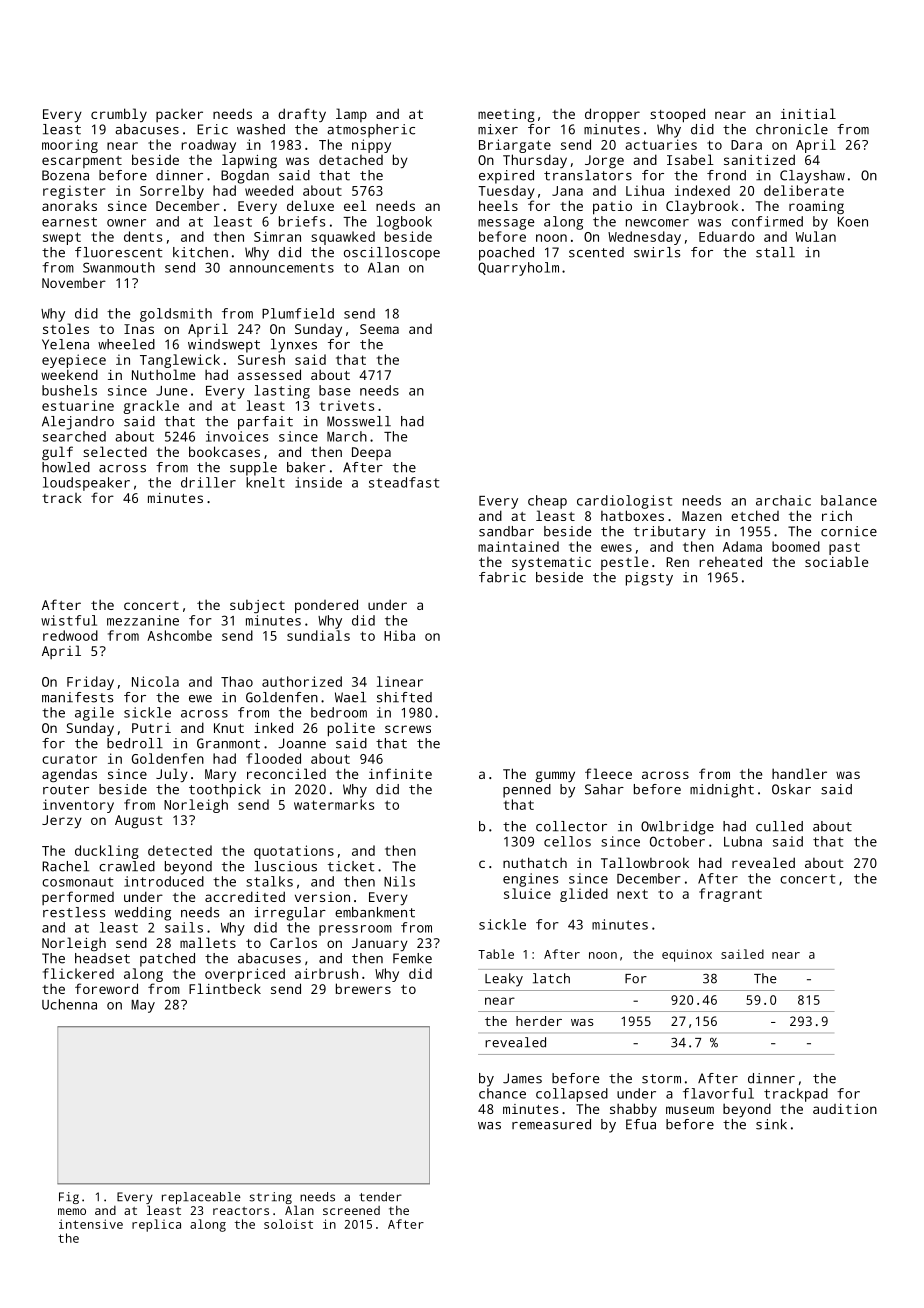 The width and height of the screenshot is (924, 1308). What do you see at coordinates (783, 500) in the screenshot?
I see `archaic` at bounding box center [783, 500].
